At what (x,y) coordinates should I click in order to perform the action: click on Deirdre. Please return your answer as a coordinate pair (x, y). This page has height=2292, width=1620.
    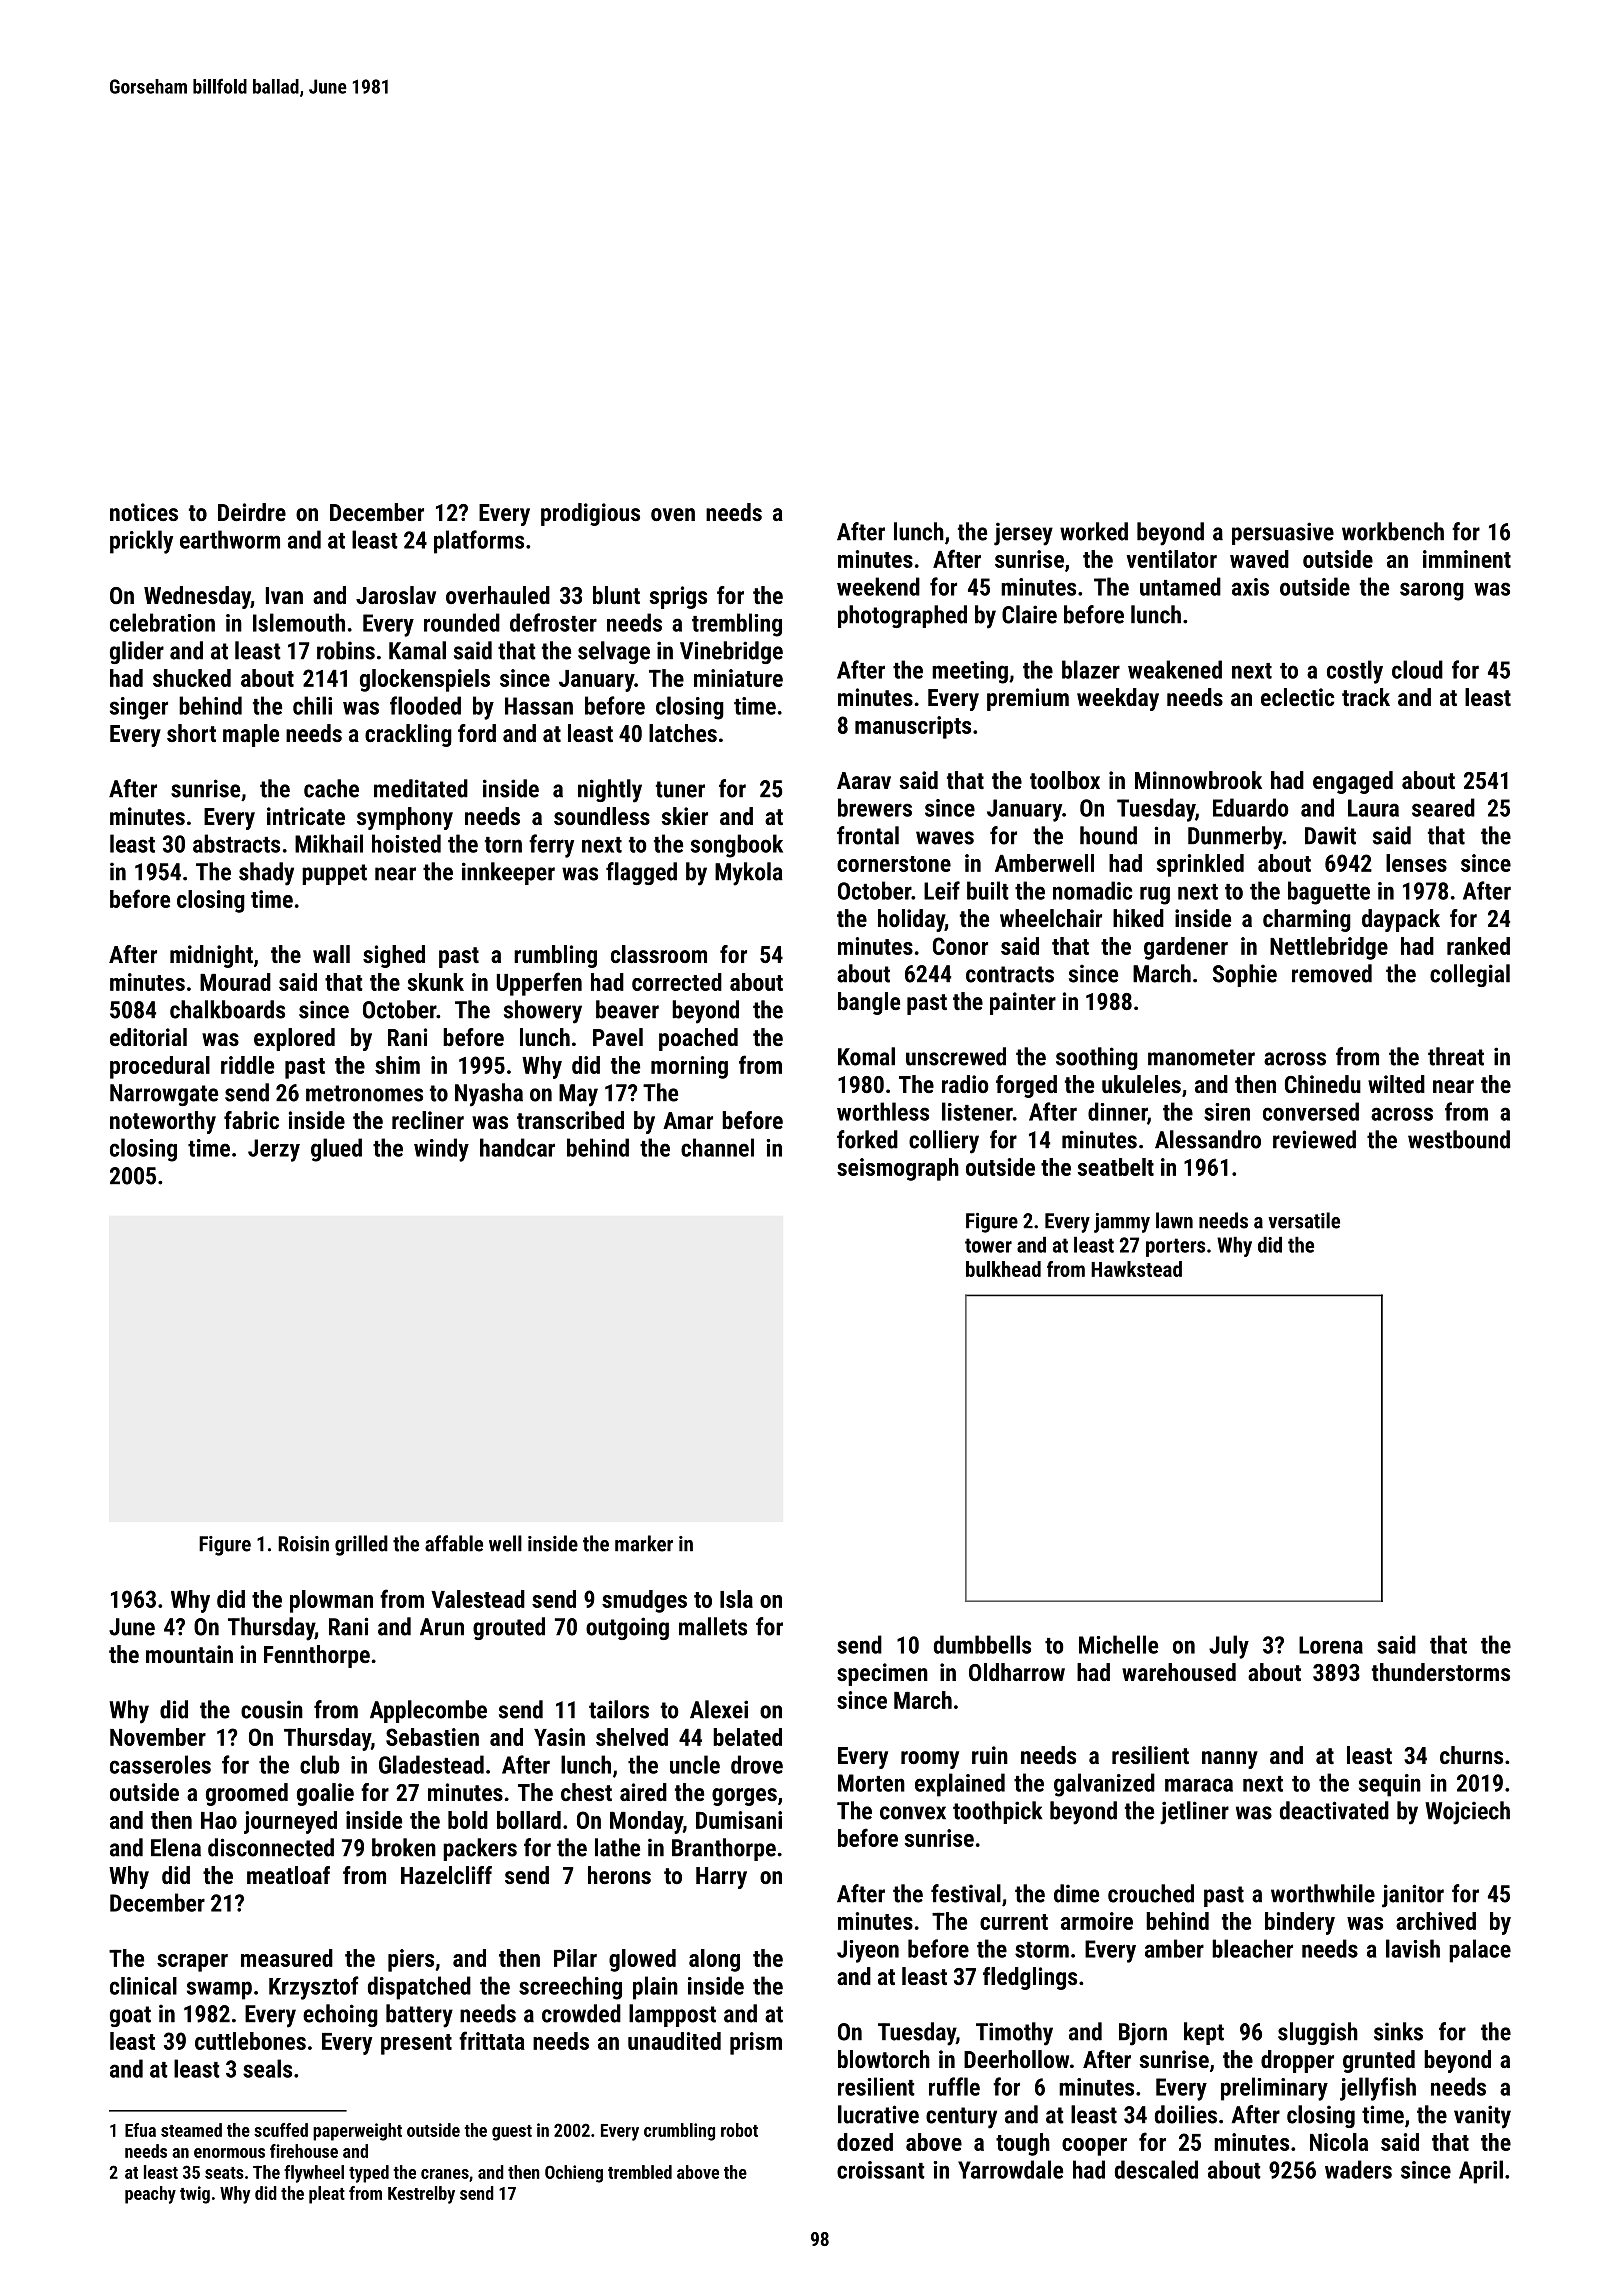
    Looking at the image, I should click on (252, 512).
